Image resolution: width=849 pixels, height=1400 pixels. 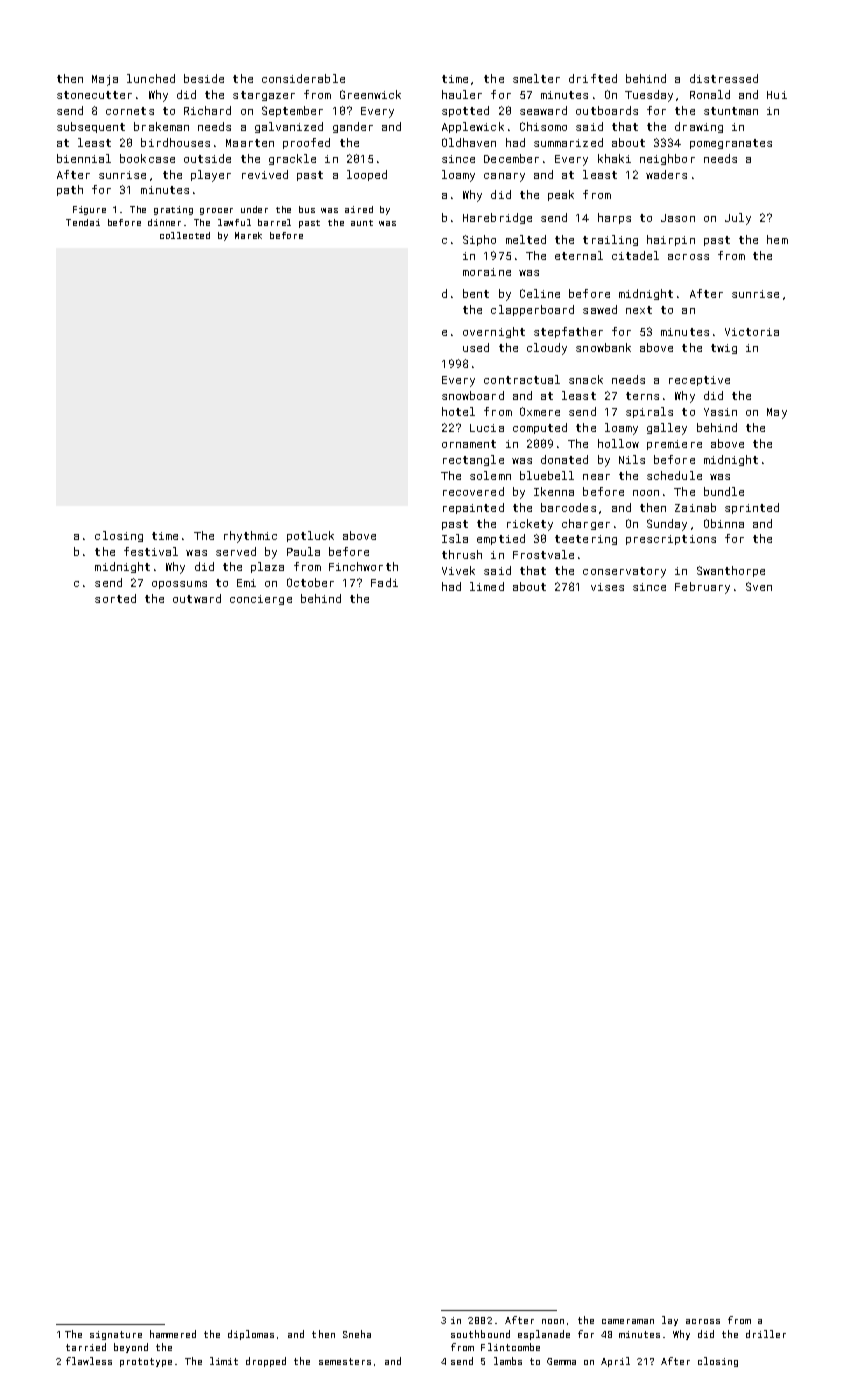 I want to click on bookcase, so click(x=147, y=158).
